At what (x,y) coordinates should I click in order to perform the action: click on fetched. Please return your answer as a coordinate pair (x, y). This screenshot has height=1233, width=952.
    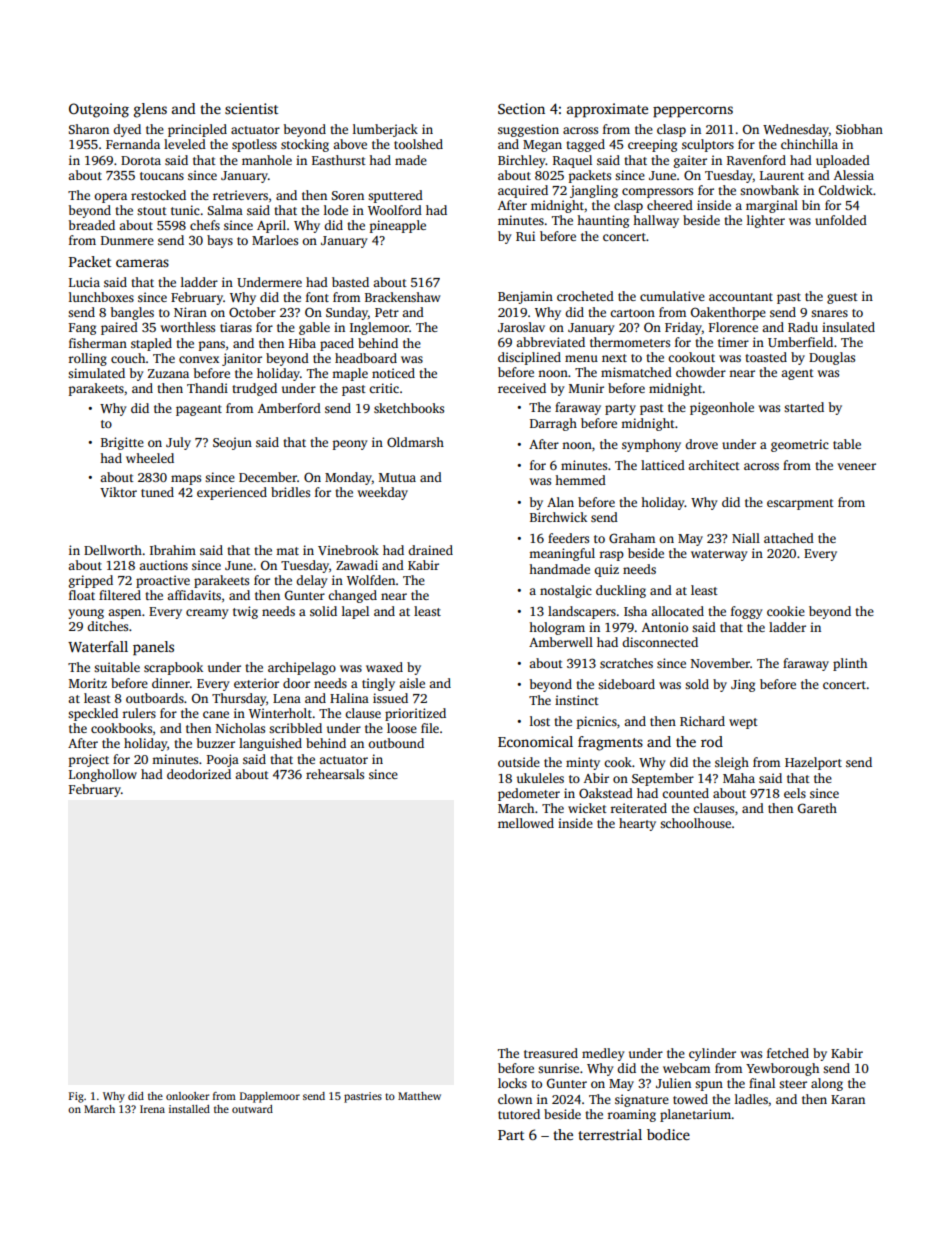
    Looking at the image, I should click on (788, 1053).
